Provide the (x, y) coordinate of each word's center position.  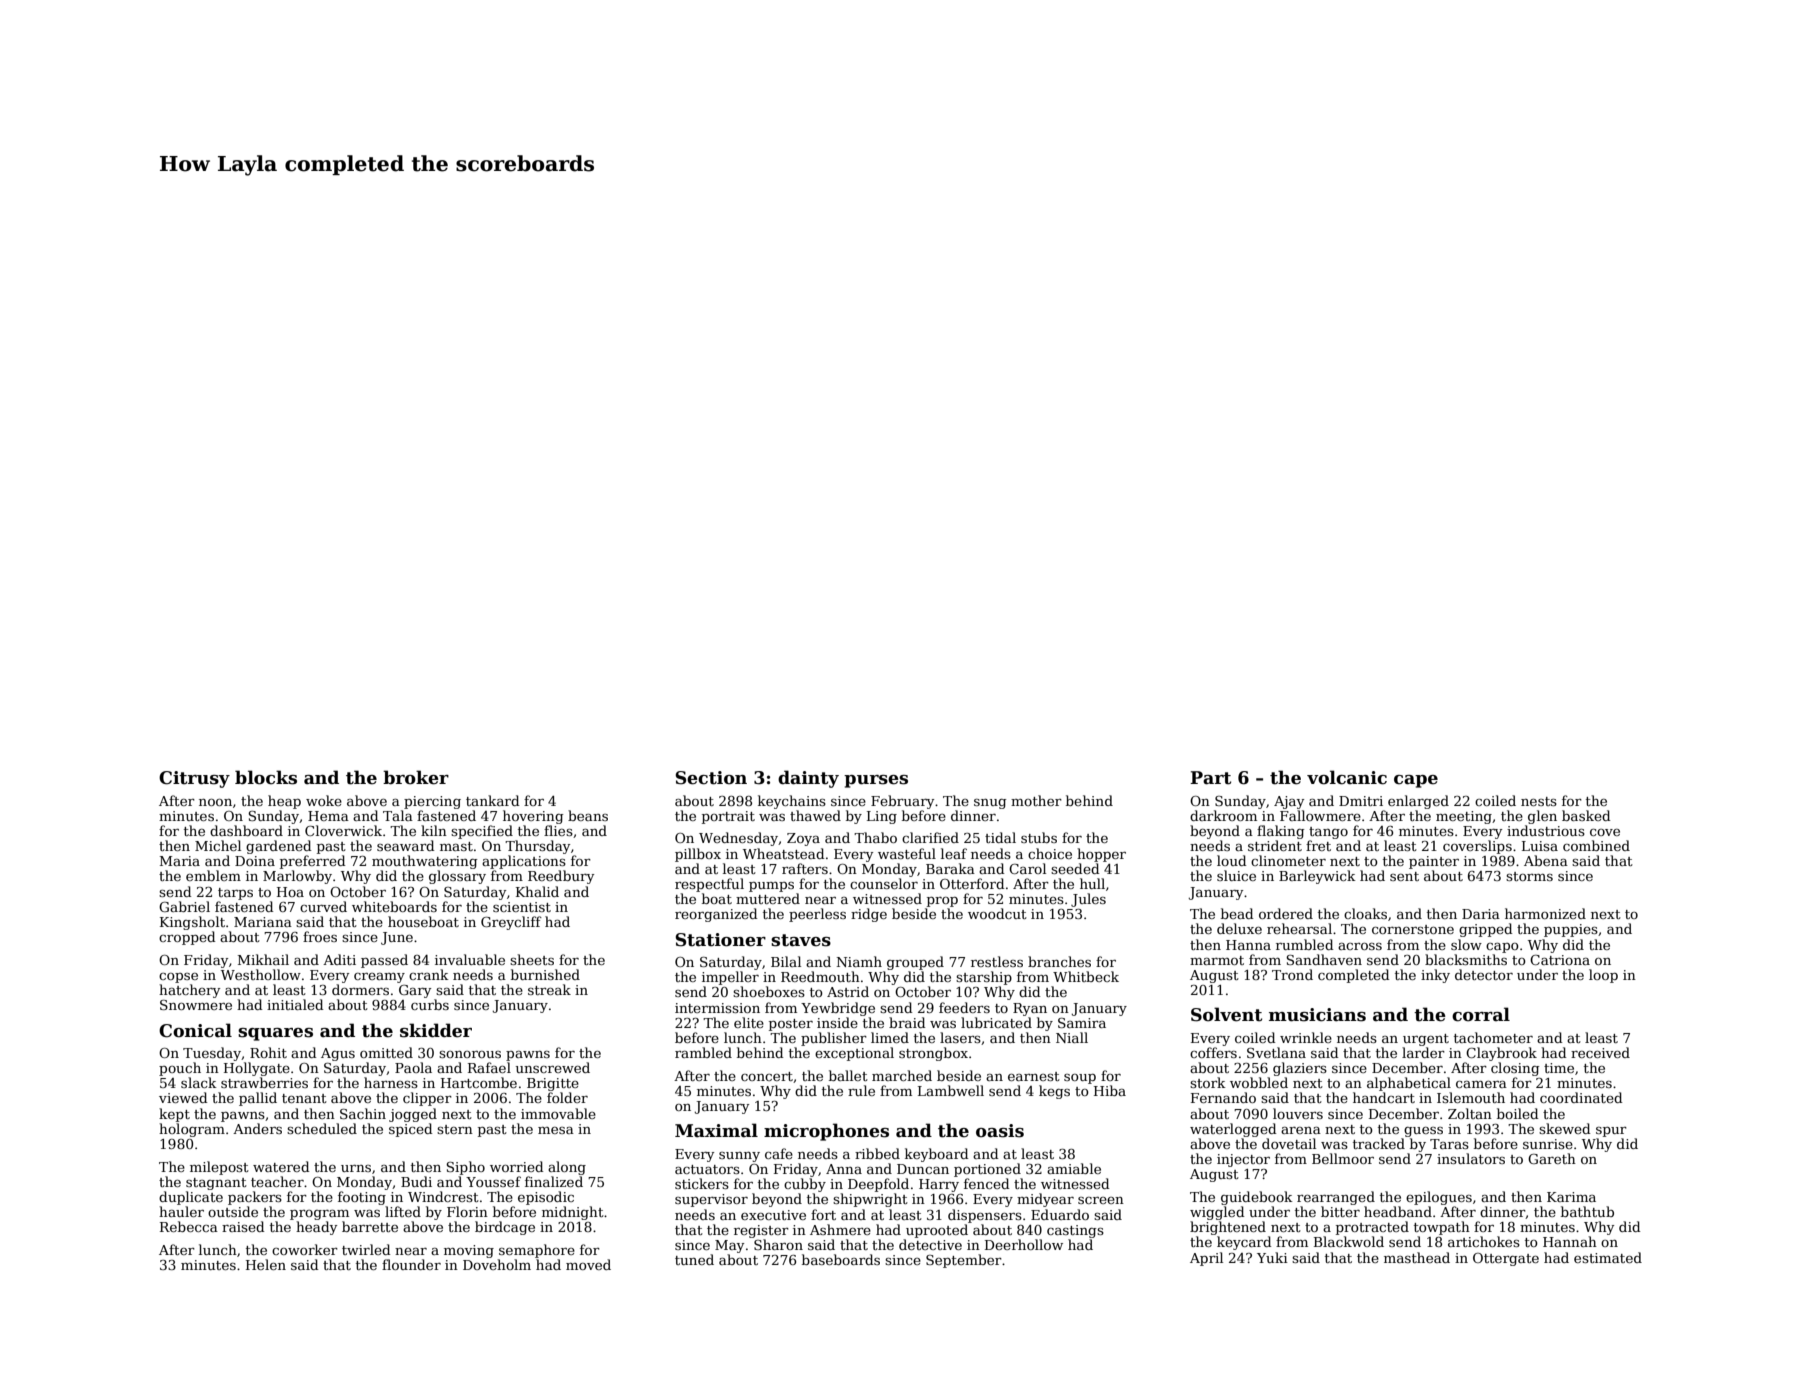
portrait (728, 817)
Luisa (1540, 846)
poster (791, 1025)
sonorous (470, 1054)
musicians (1317, 1015)
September (964, 1261)
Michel (218, 845)
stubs (1039, 837)
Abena (1546, 860)
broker (416, 777)
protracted (1372, 1228)
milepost (219, 1168)
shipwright (870, 1200)
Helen (266, 1264)
